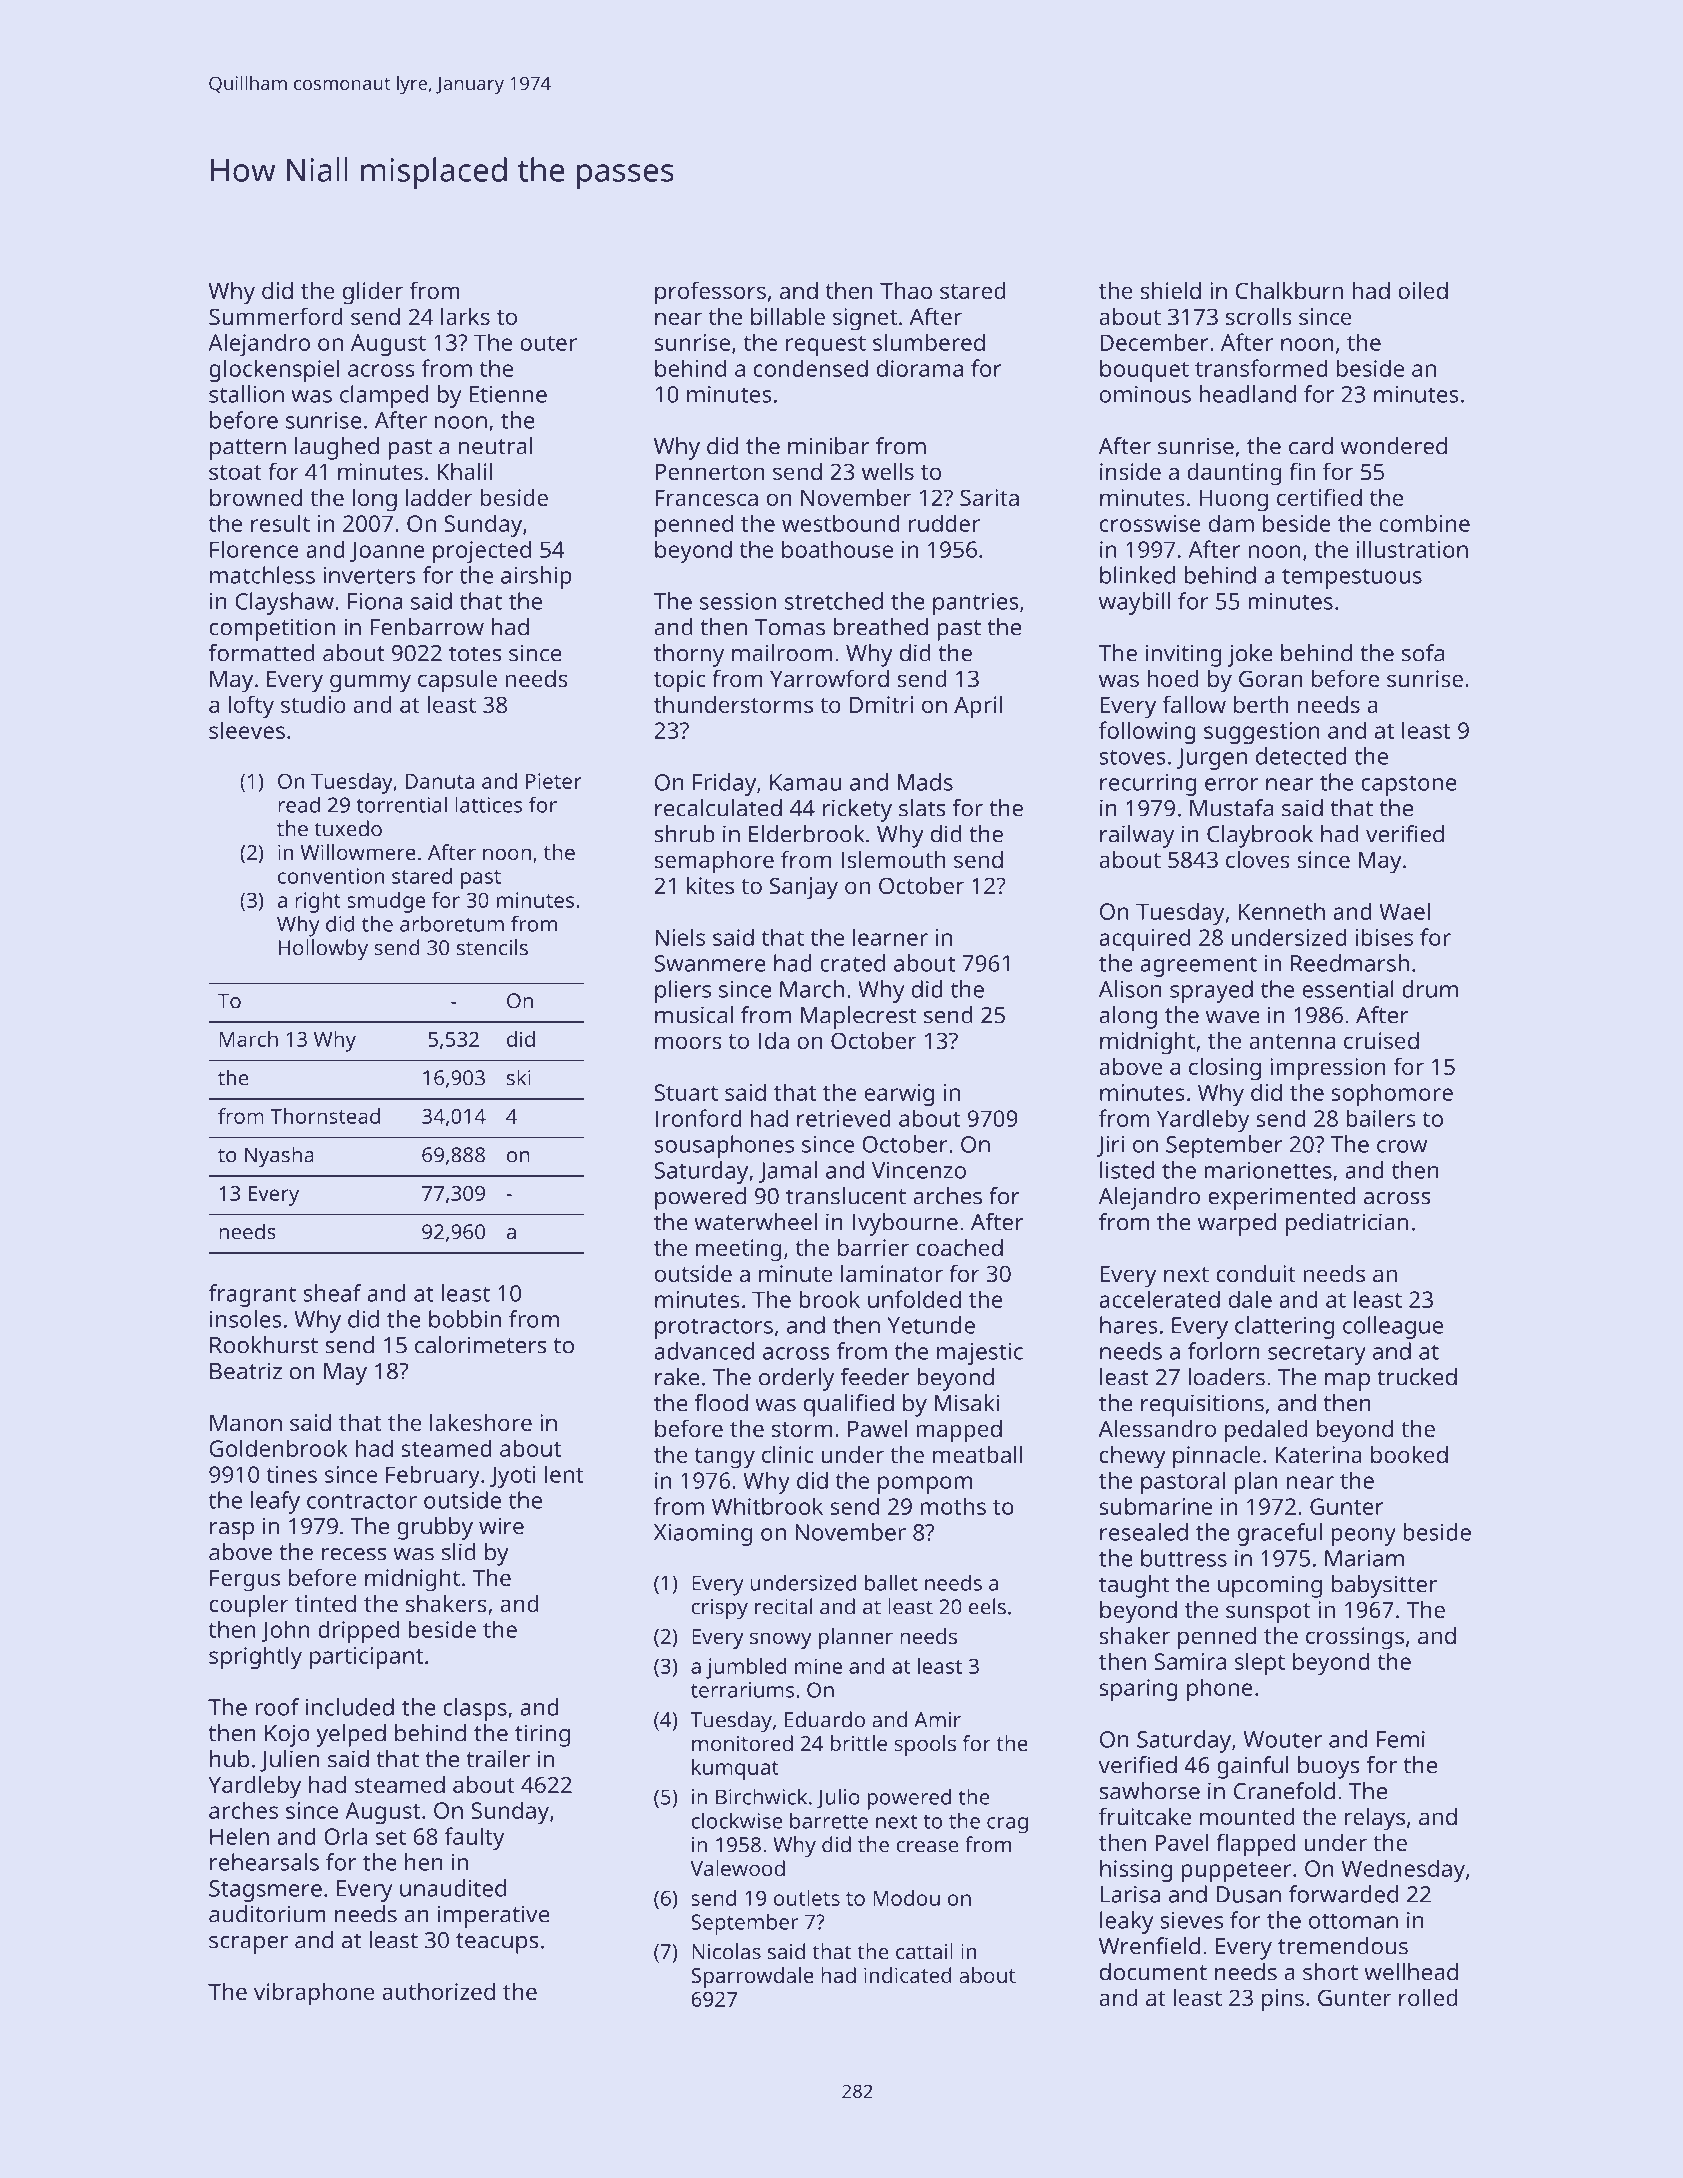  I want to click on dam, so click(1231, 523).
